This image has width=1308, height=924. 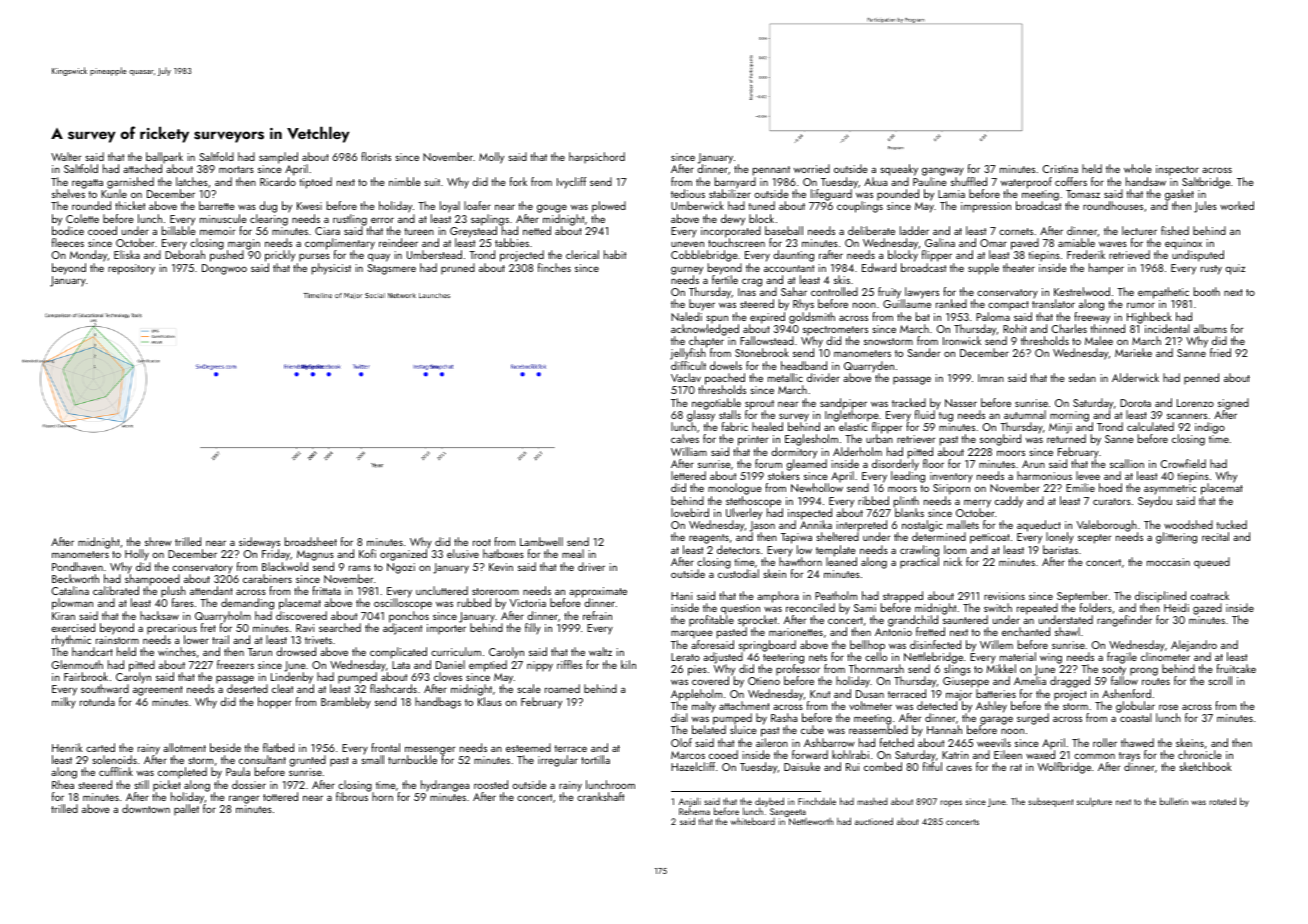 What do you see at coordinates (183, 602) in the image?
I see `fares` at bounding box center [183, 602].
